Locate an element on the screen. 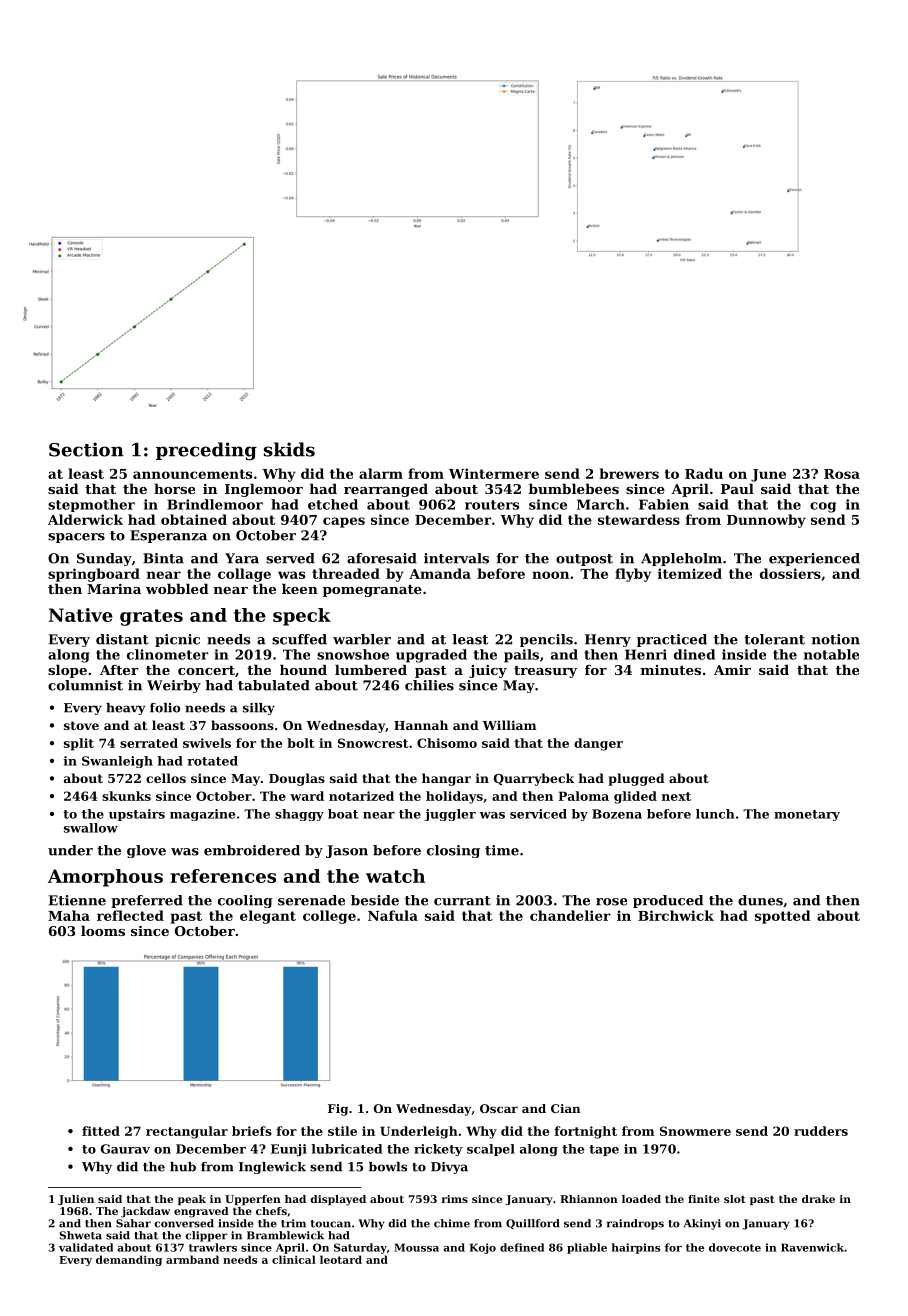  treasury is located at coordinates (545, 672).
